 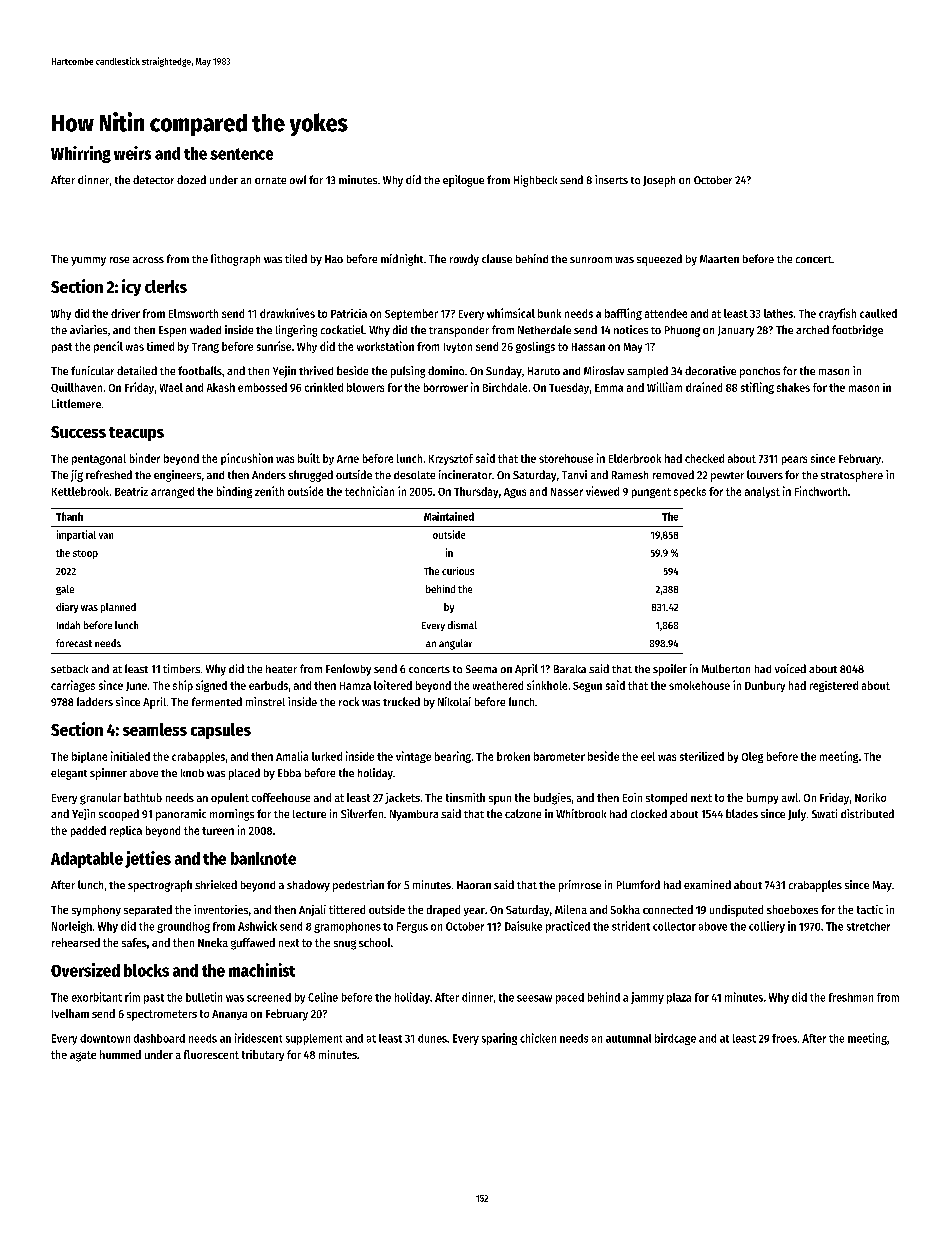 What do you see at coordinates (535, 181) in the screenshot?
I see `Highbeck` at bounding box center [535, 181].
